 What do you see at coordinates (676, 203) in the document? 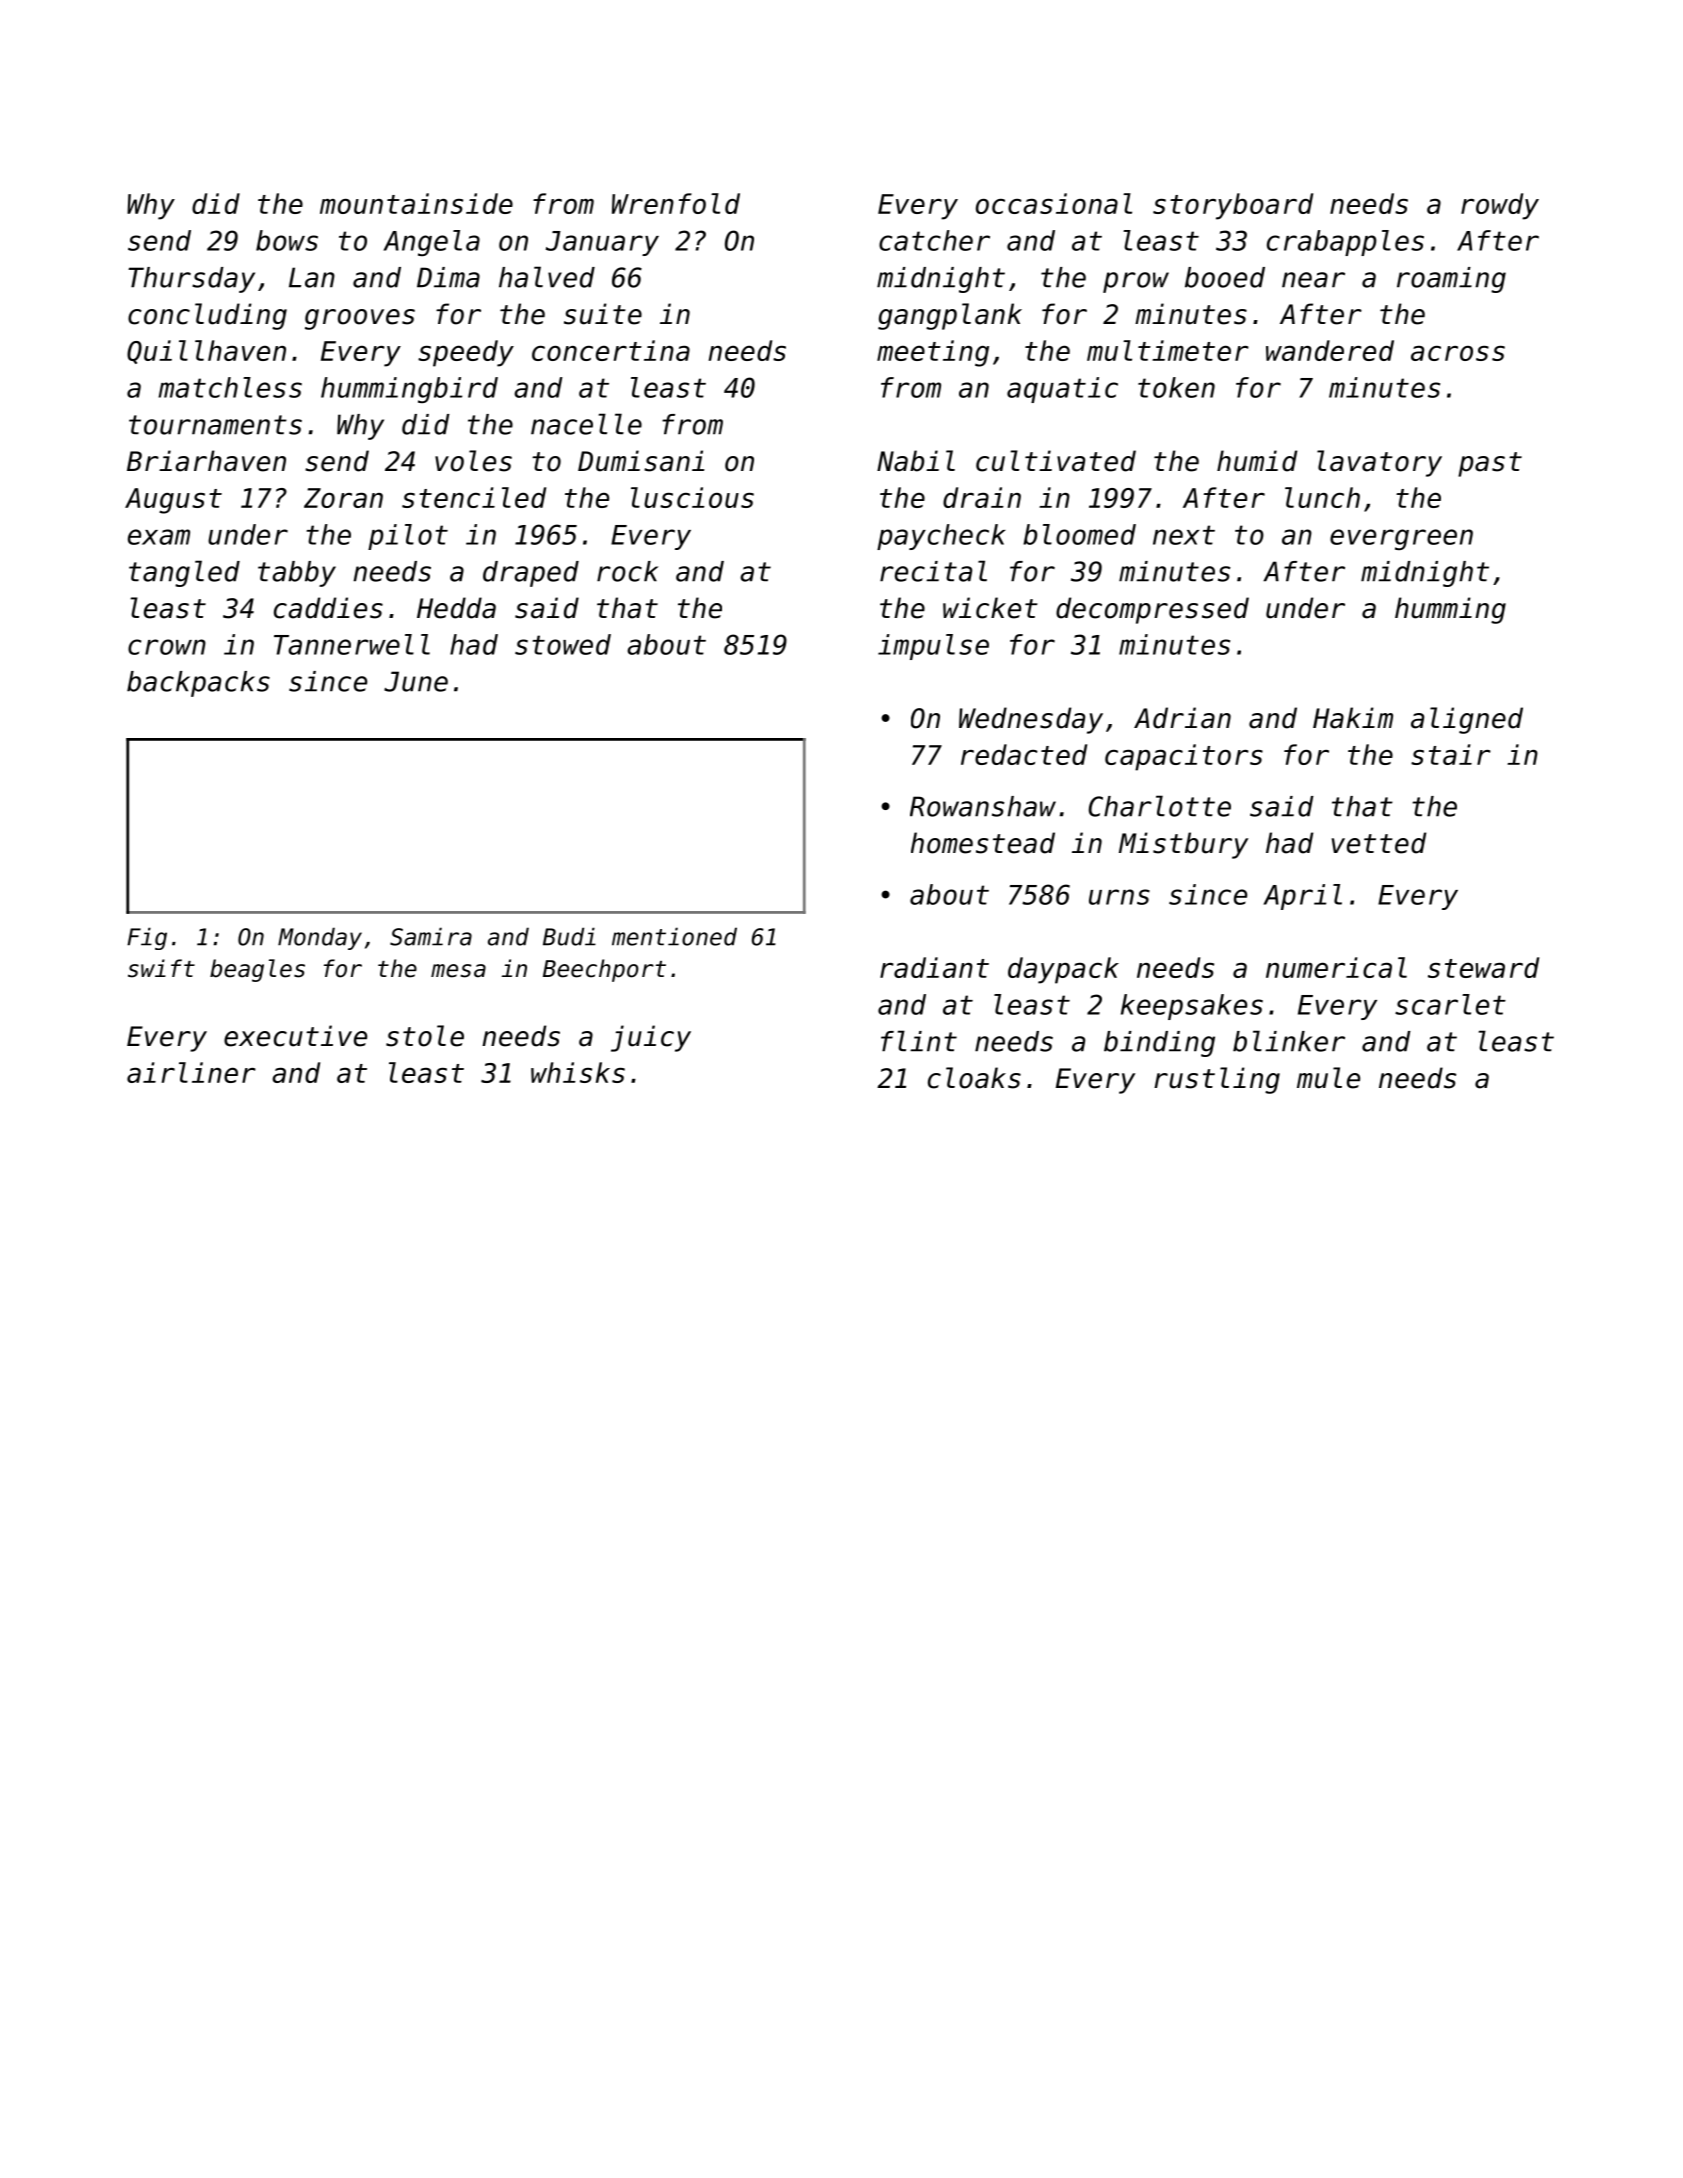
I see `Wrenfold` at bounding box center [676, 203].
